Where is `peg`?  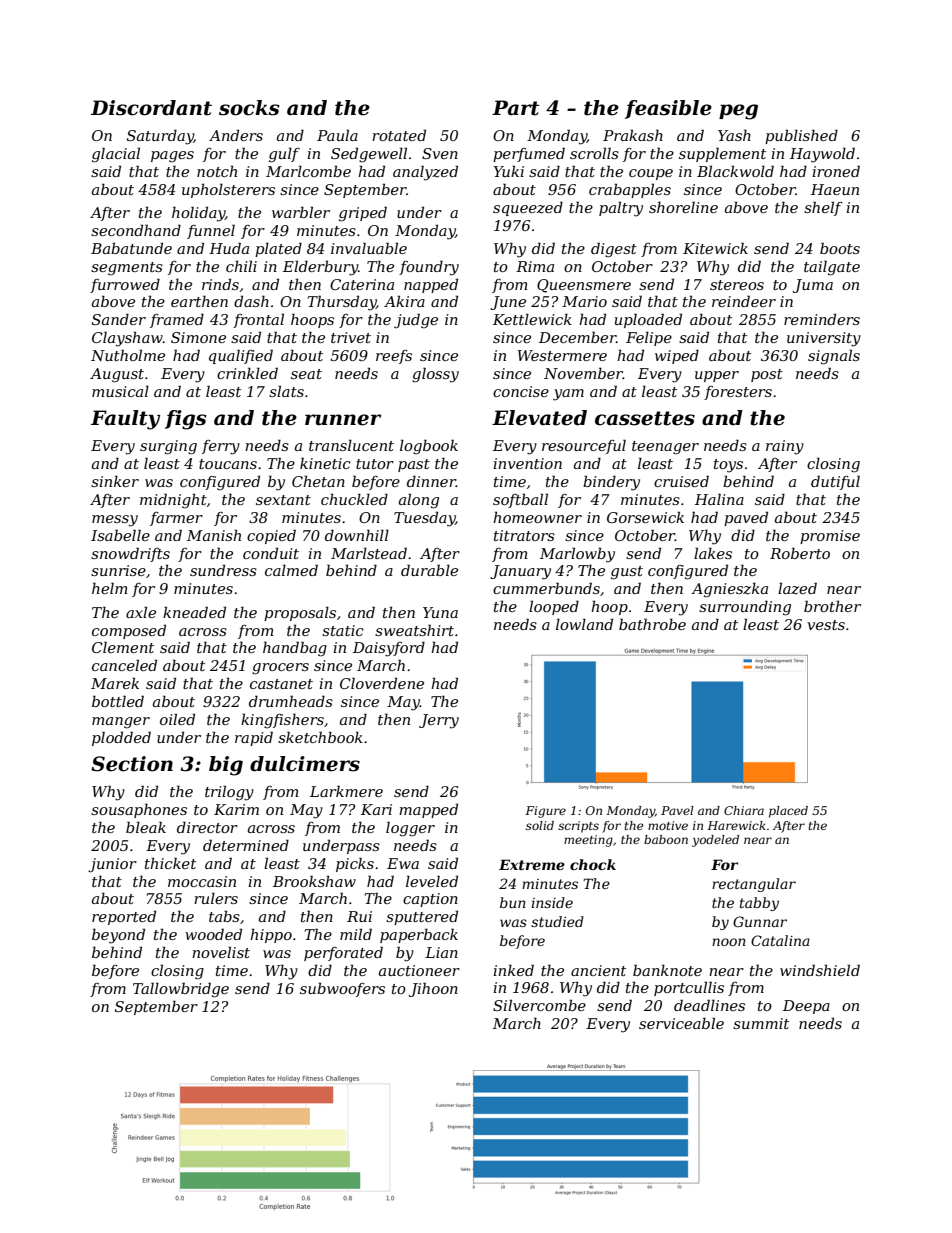 peg is located at coordinates (738, 112).
